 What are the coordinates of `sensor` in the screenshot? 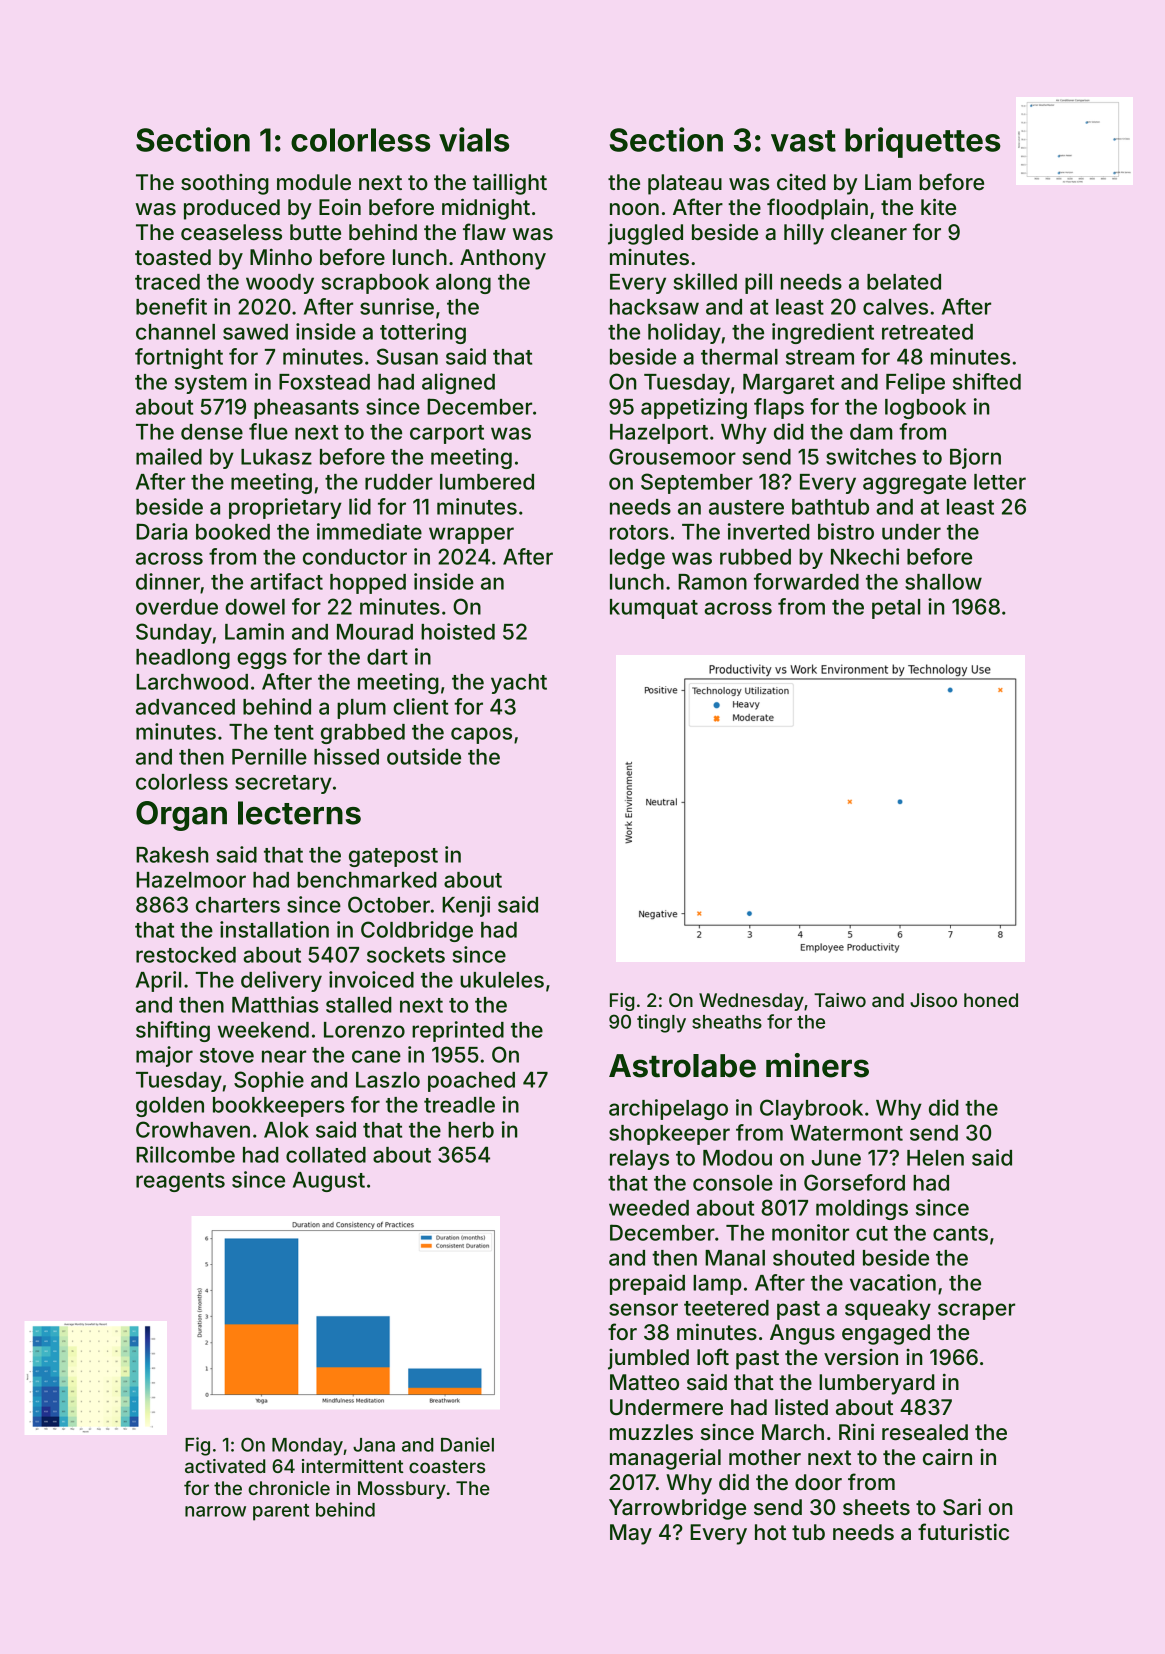 It's located at (643, 1309).
